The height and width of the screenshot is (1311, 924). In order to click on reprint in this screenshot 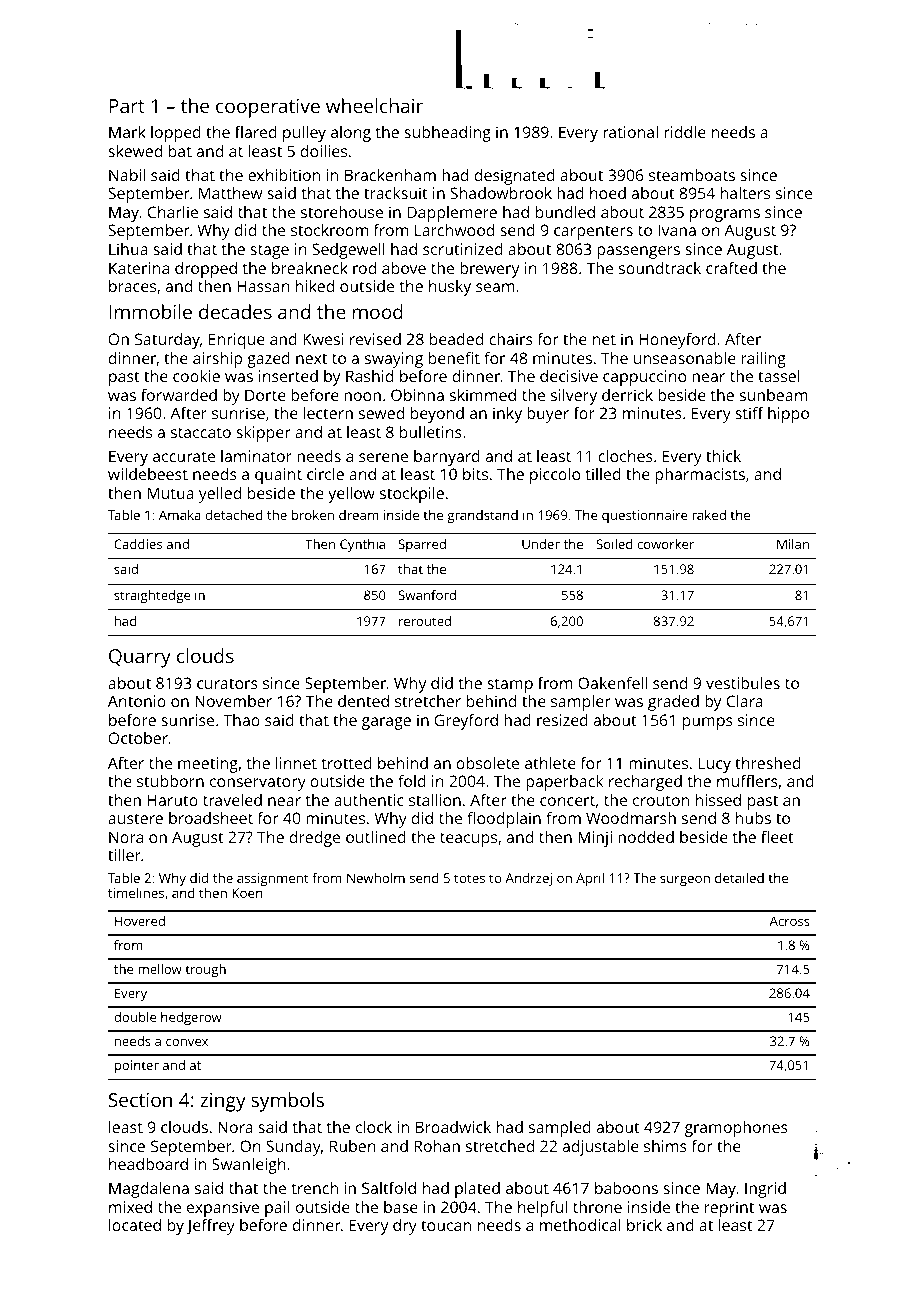, I will do `click(729, 1209)`.
